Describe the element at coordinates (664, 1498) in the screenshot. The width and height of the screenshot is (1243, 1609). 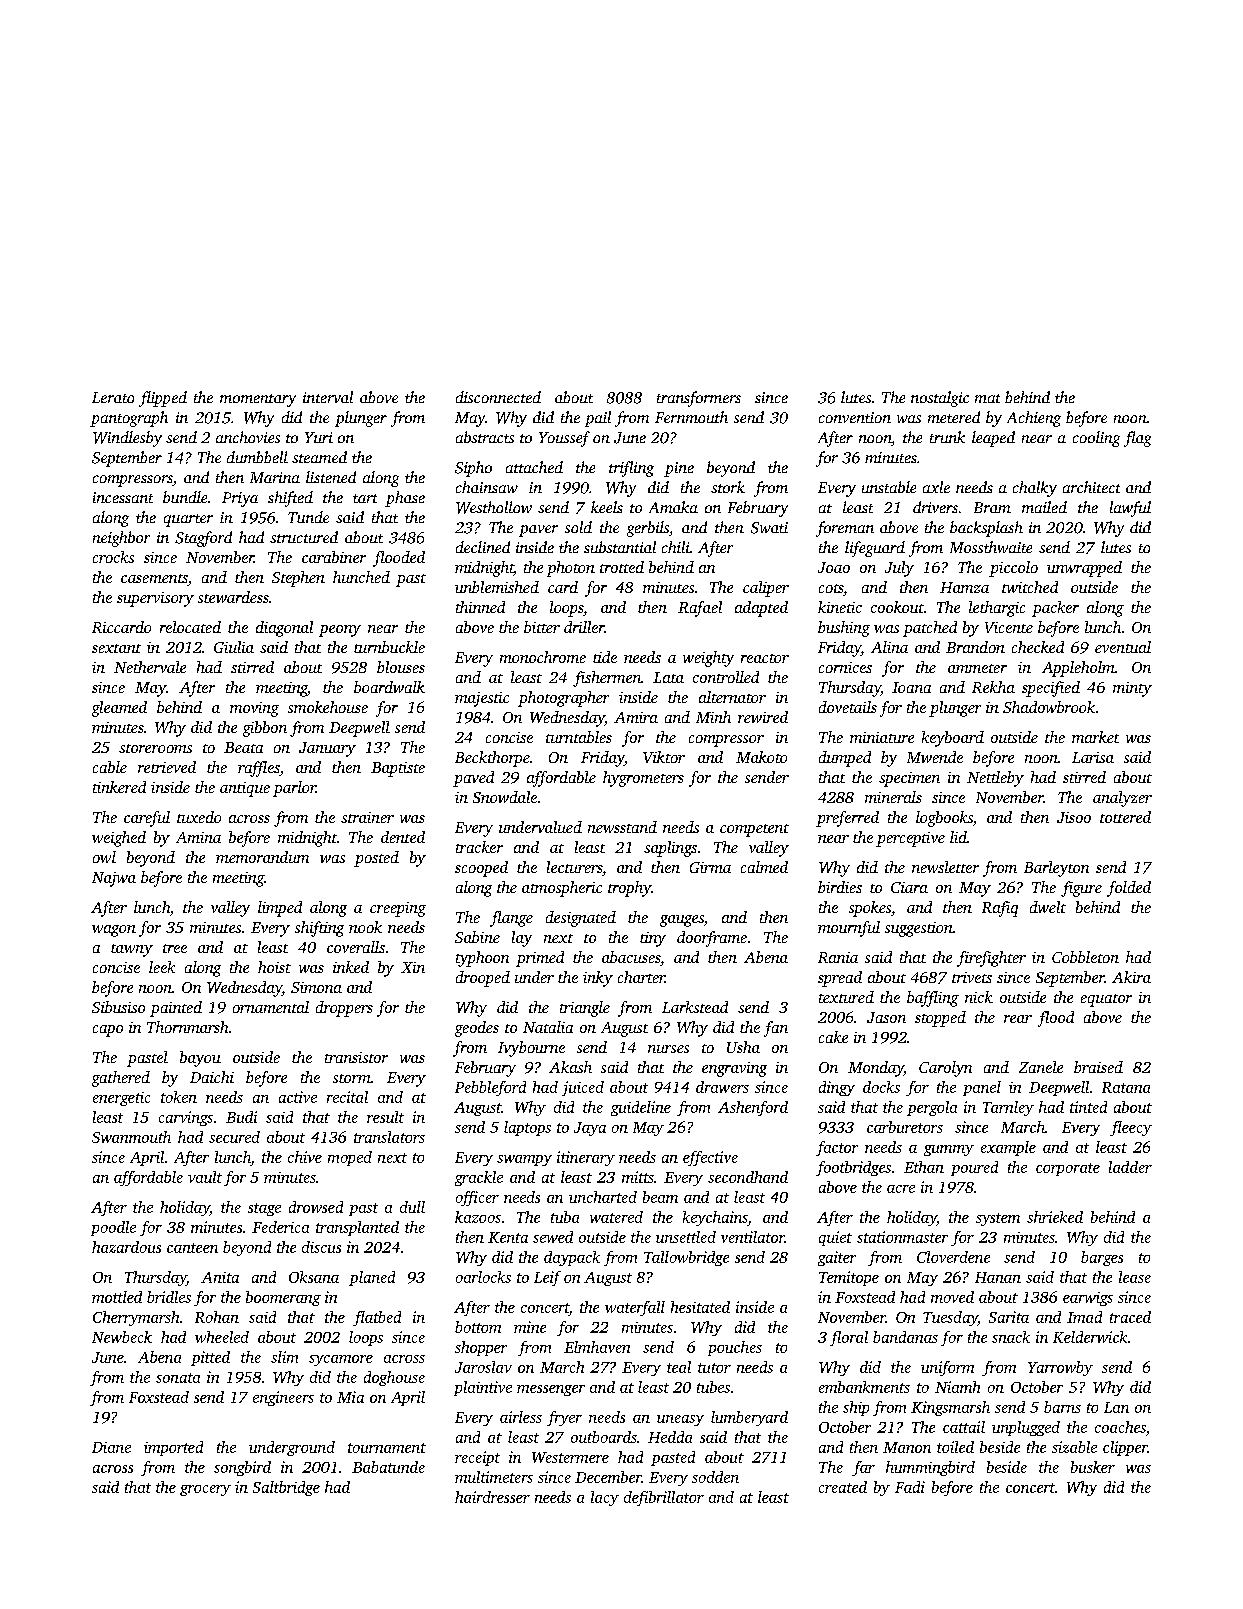
I see `defibrillator` at that location.
